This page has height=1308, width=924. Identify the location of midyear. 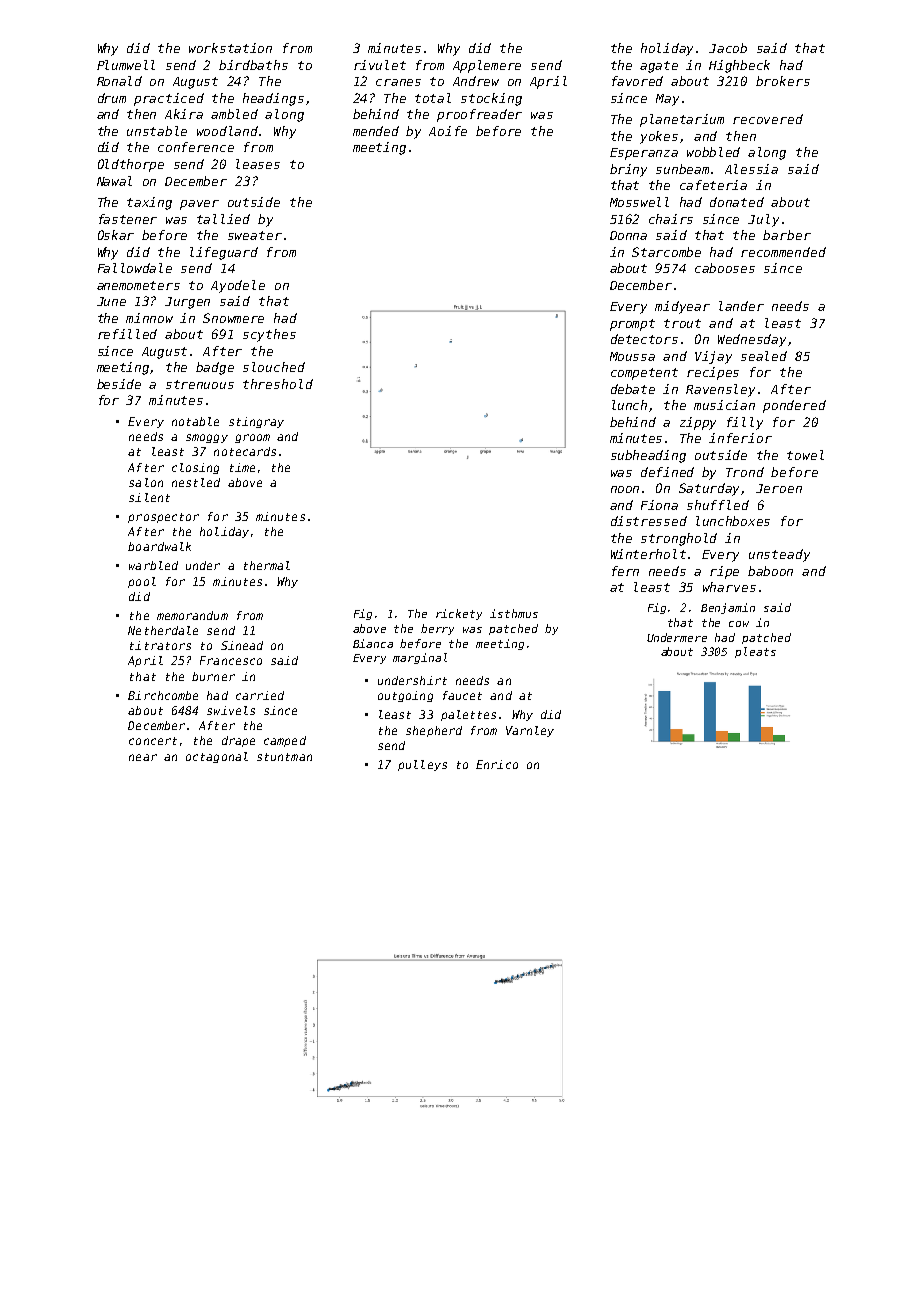
(682, 307).
